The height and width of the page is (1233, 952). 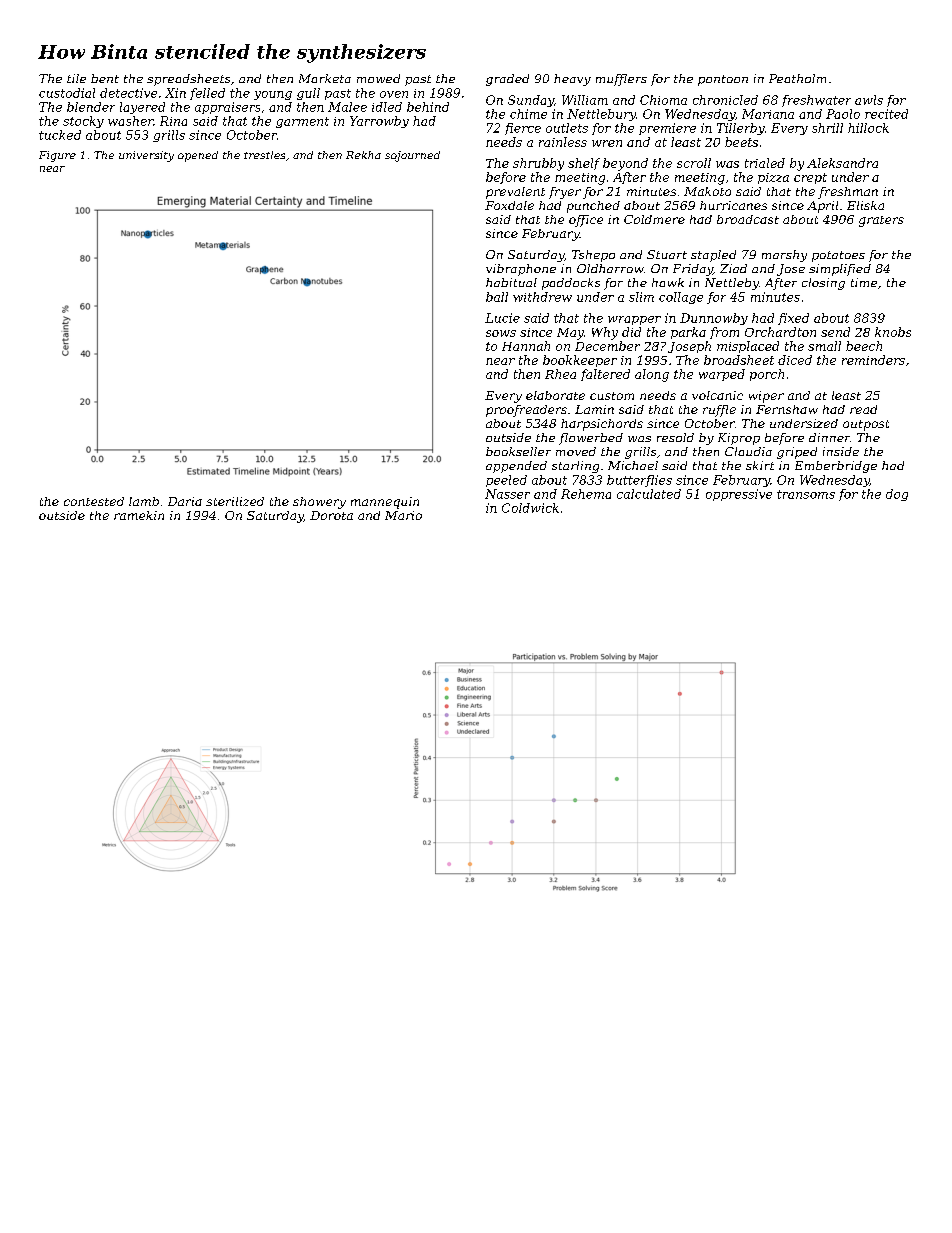 What do you see at coordinates (94, 501) in the page?
I see `contested` at bounding box center [94, 501].
